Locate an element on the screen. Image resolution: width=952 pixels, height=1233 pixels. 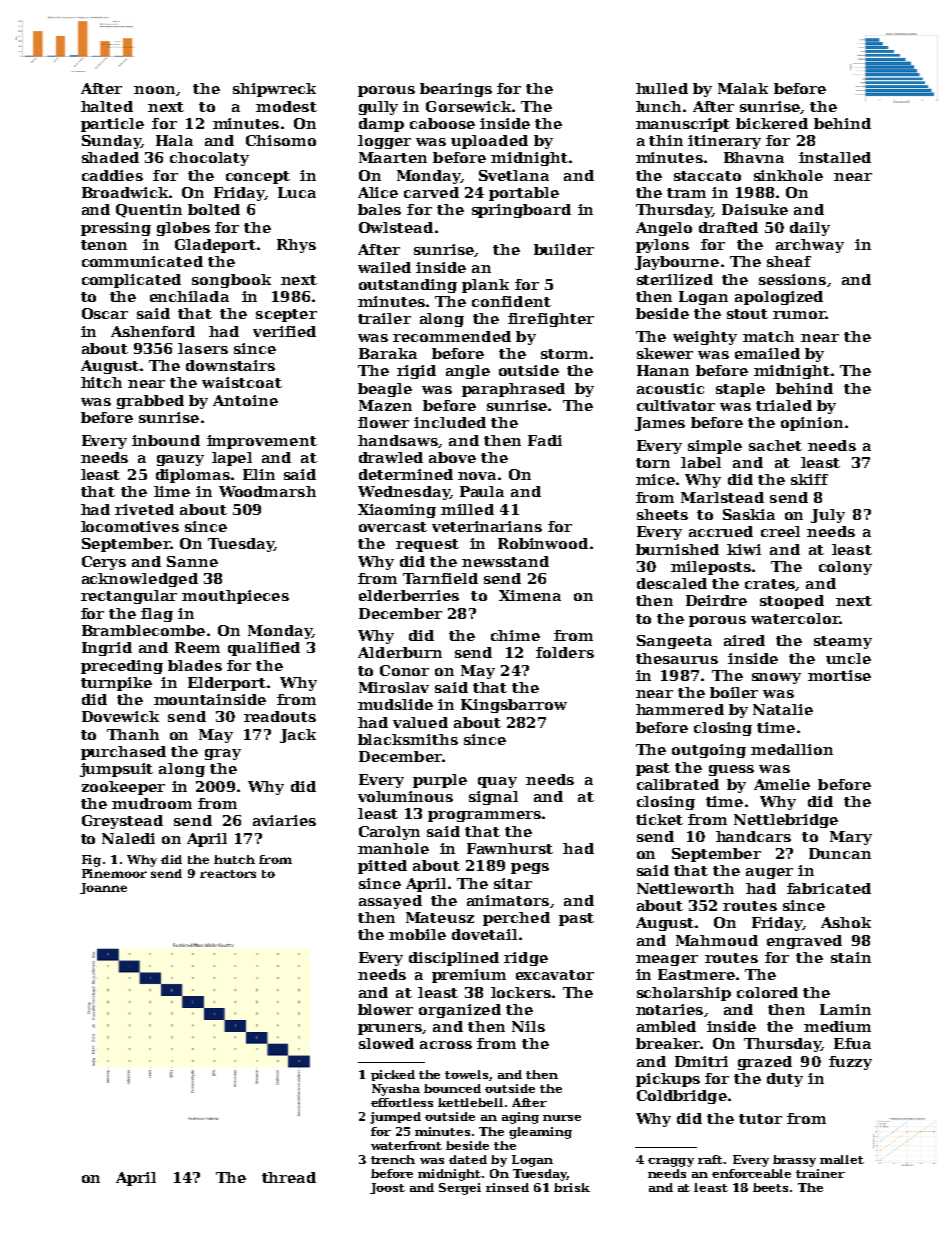
colony is located at coordinates (845, 568).
